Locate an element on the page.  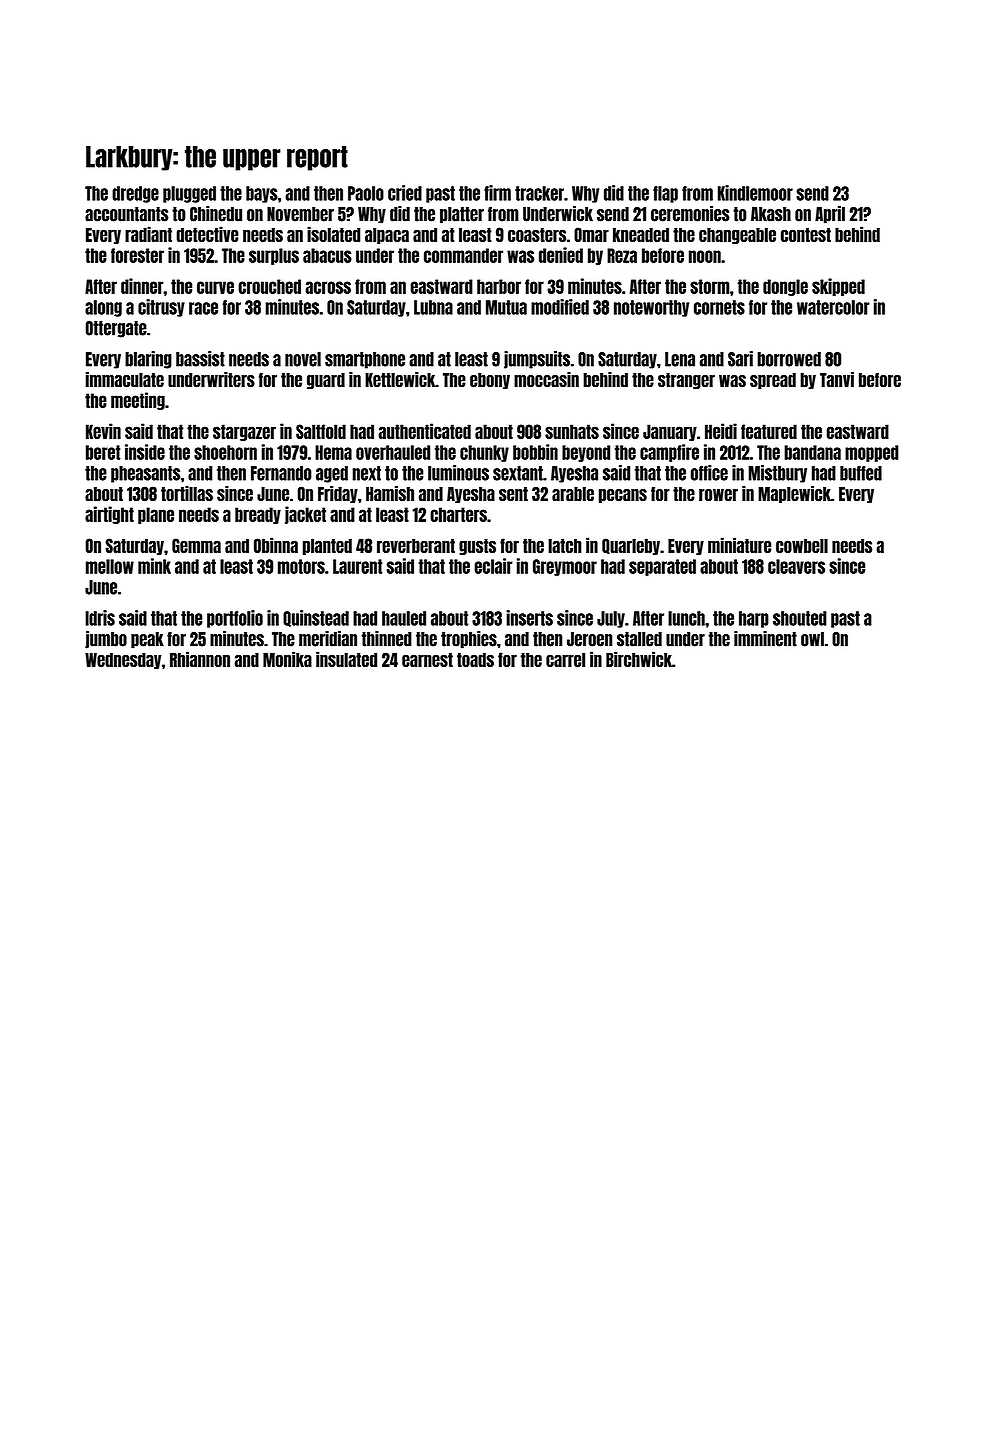
sextant is located at coordinates (518, 473).
